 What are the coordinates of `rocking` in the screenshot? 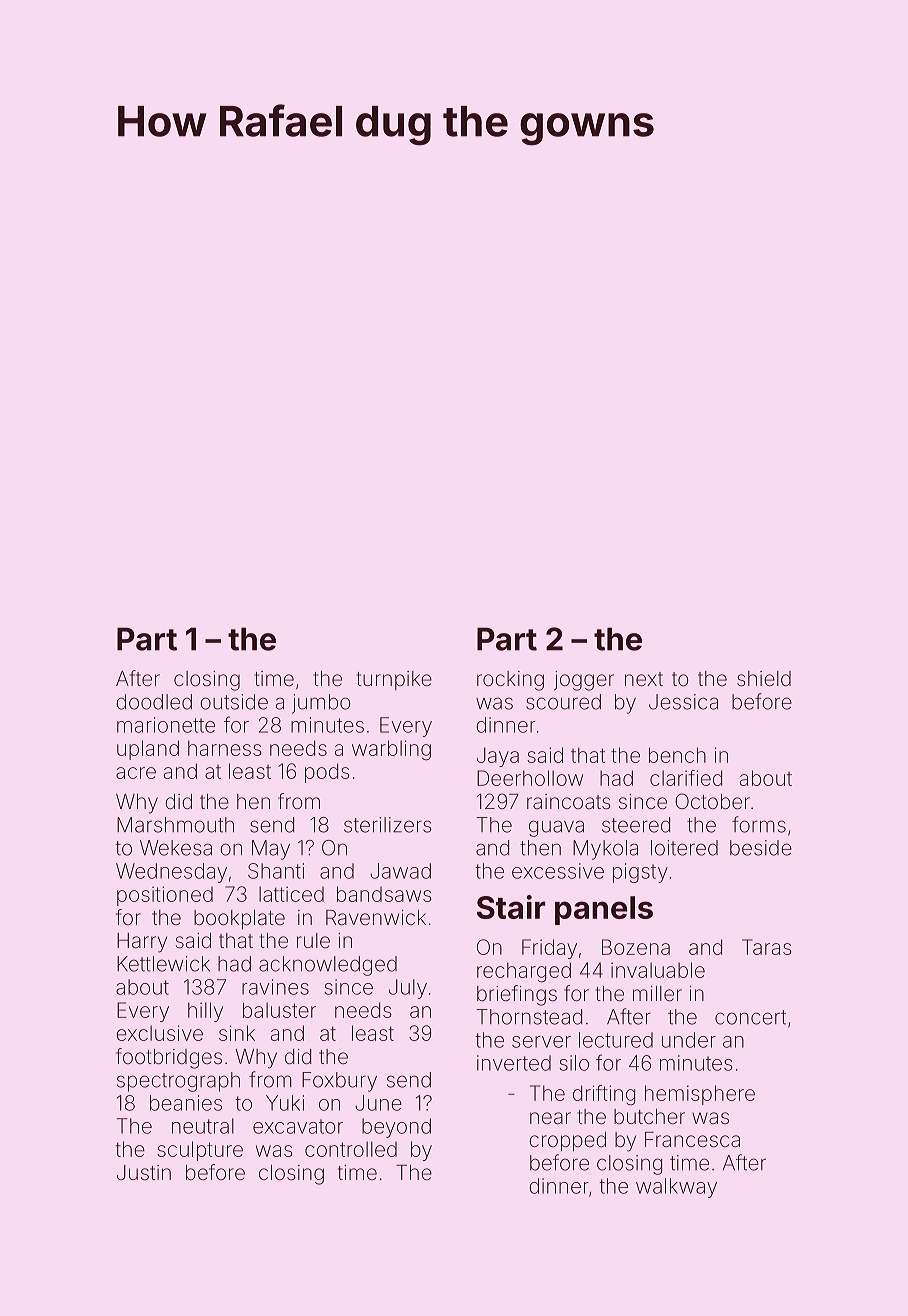 It's located at (510, 681).
